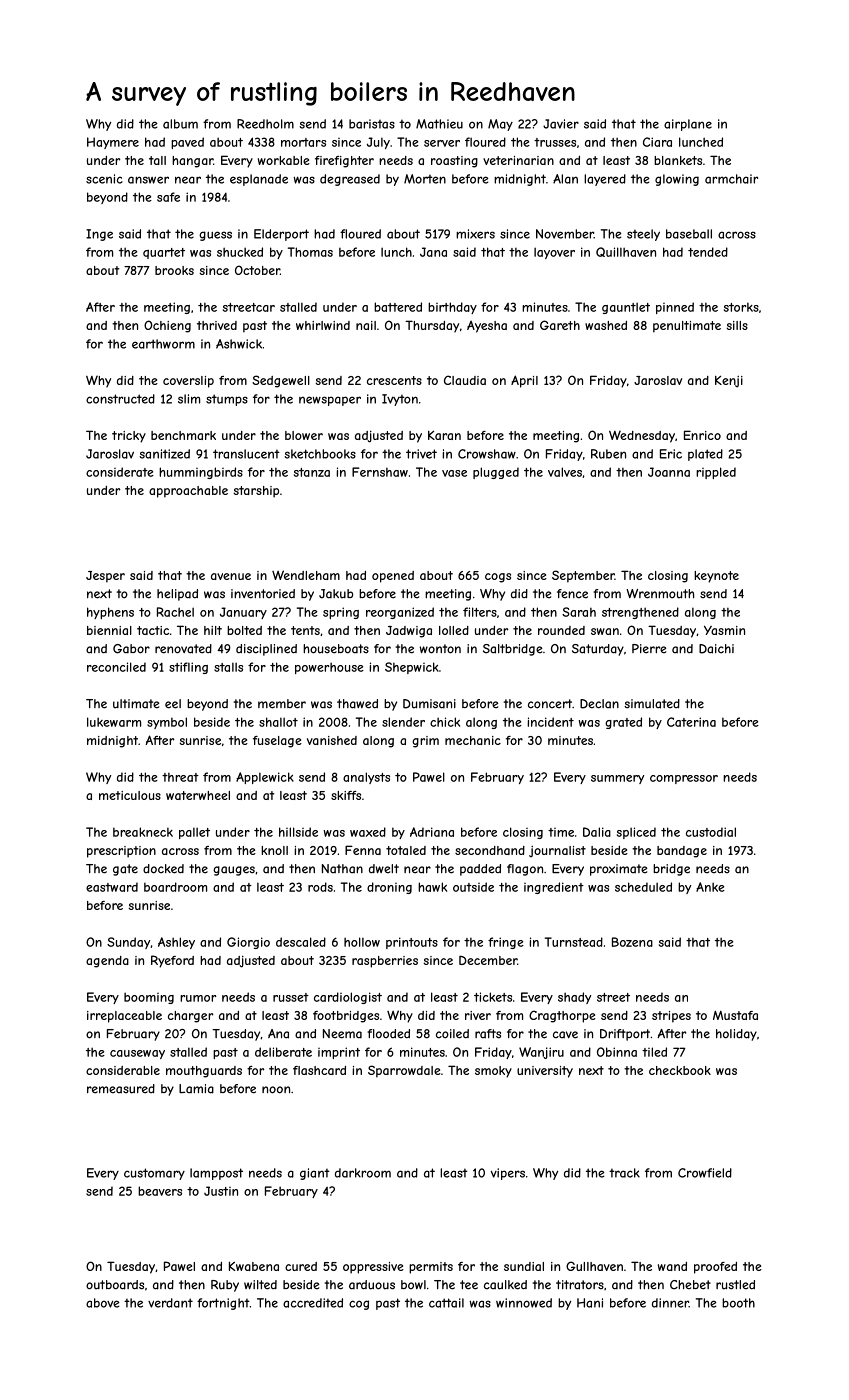 The image size is (849, 1400). Describe the element at coordinates (708, 252) in the screenshot. I see `tended` at that location.
